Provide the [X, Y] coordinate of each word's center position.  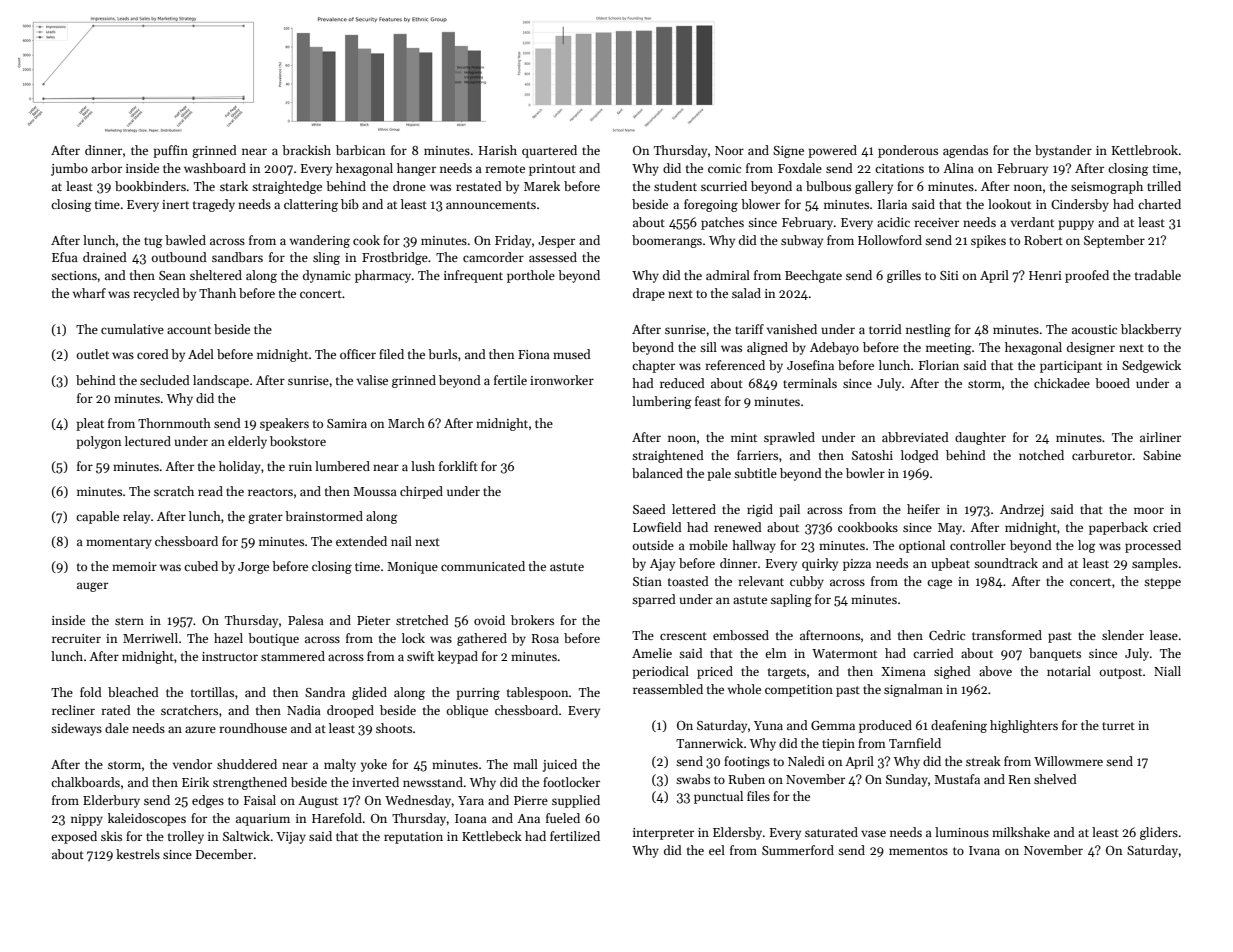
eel [717, 850]
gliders [1159, 833]
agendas [965, 151]
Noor [729, 150]
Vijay [291, 838]
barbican [360, 150]
